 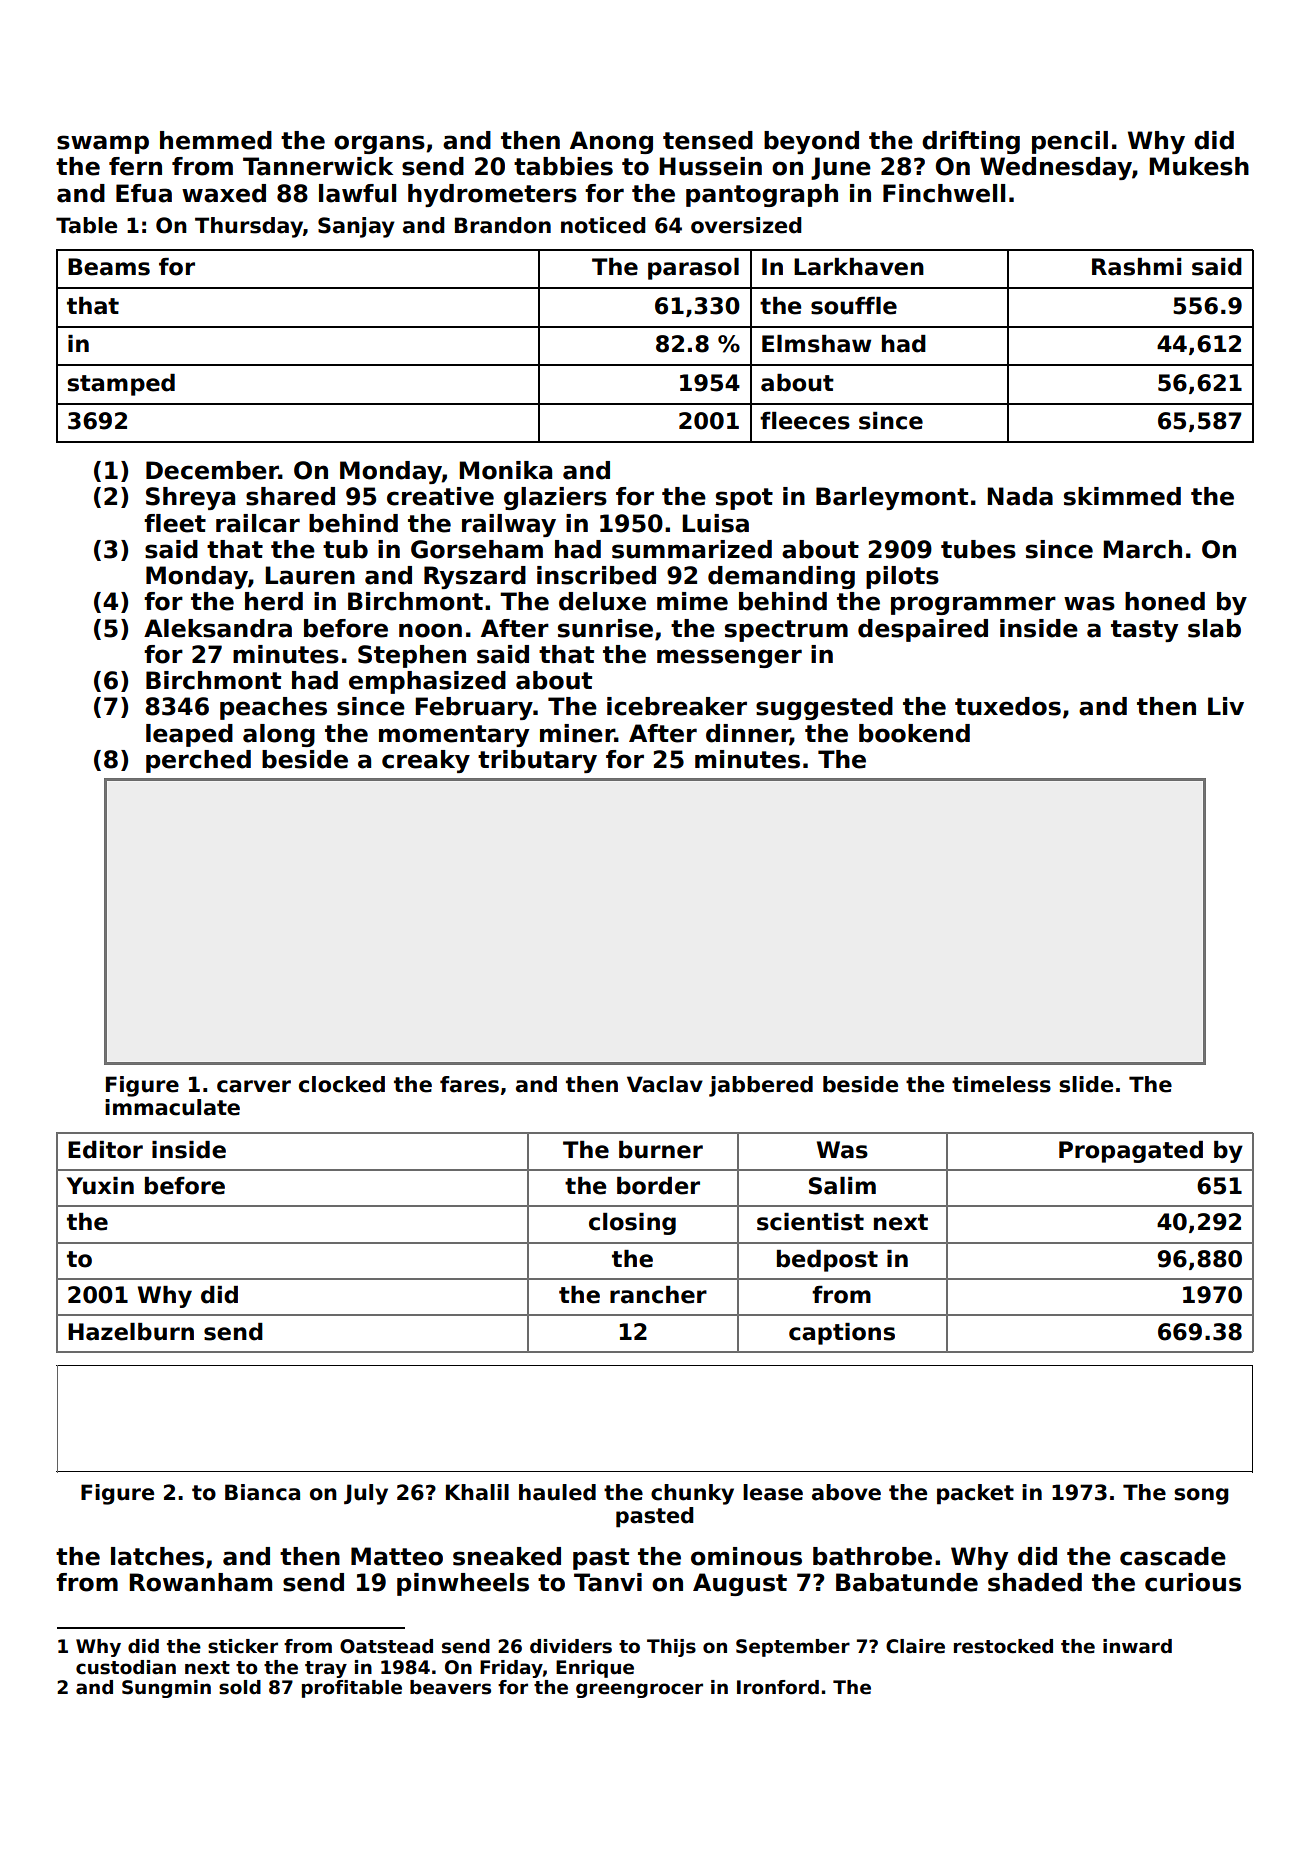 What do you see at coordinates (1086, 1084) in the page?
I see `slide` at bounding box center [1086, 1084].
